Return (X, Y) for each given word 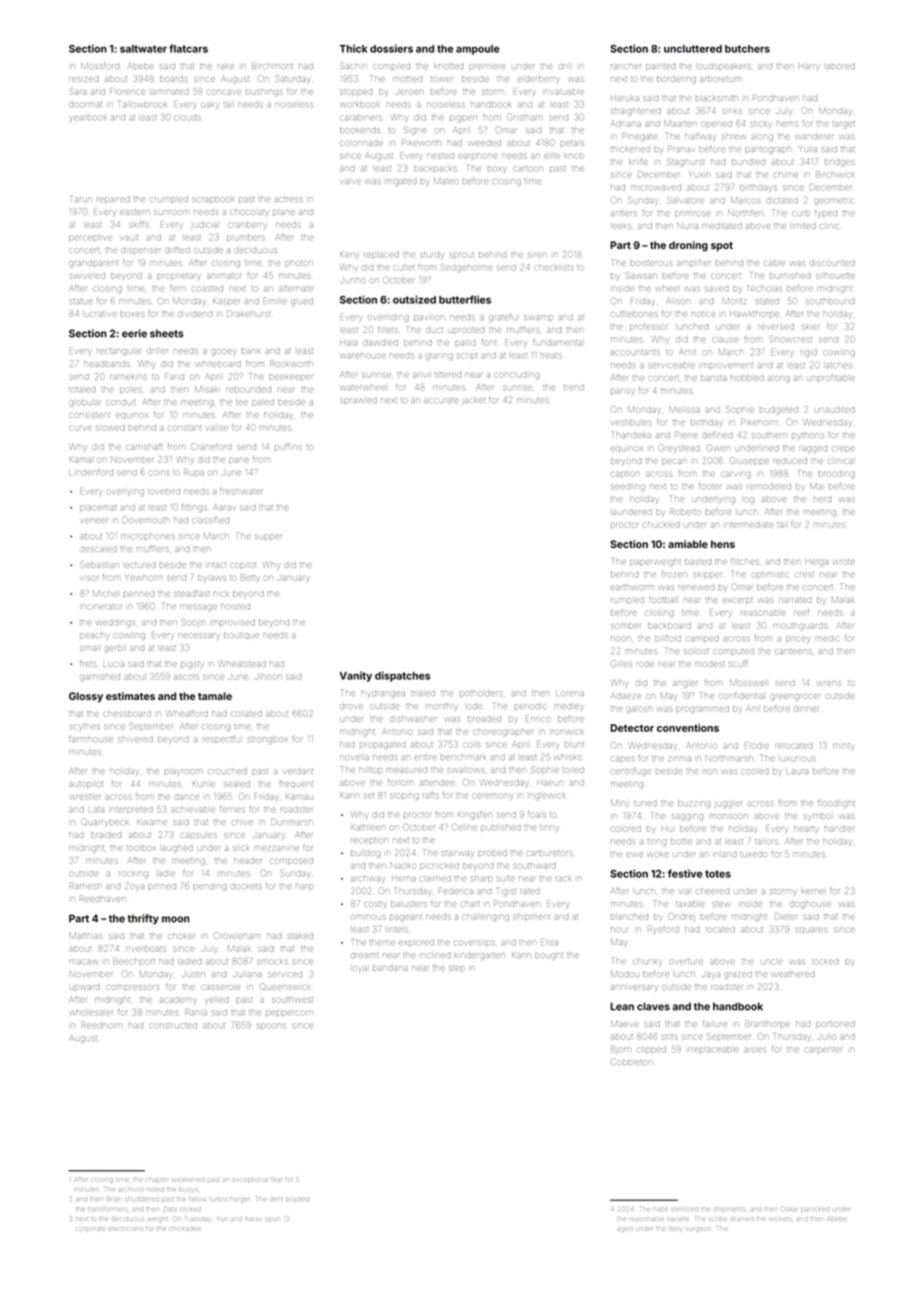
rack (563, 878)
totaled (82, 390)
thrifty (143, 919)
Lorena (570, 693)
